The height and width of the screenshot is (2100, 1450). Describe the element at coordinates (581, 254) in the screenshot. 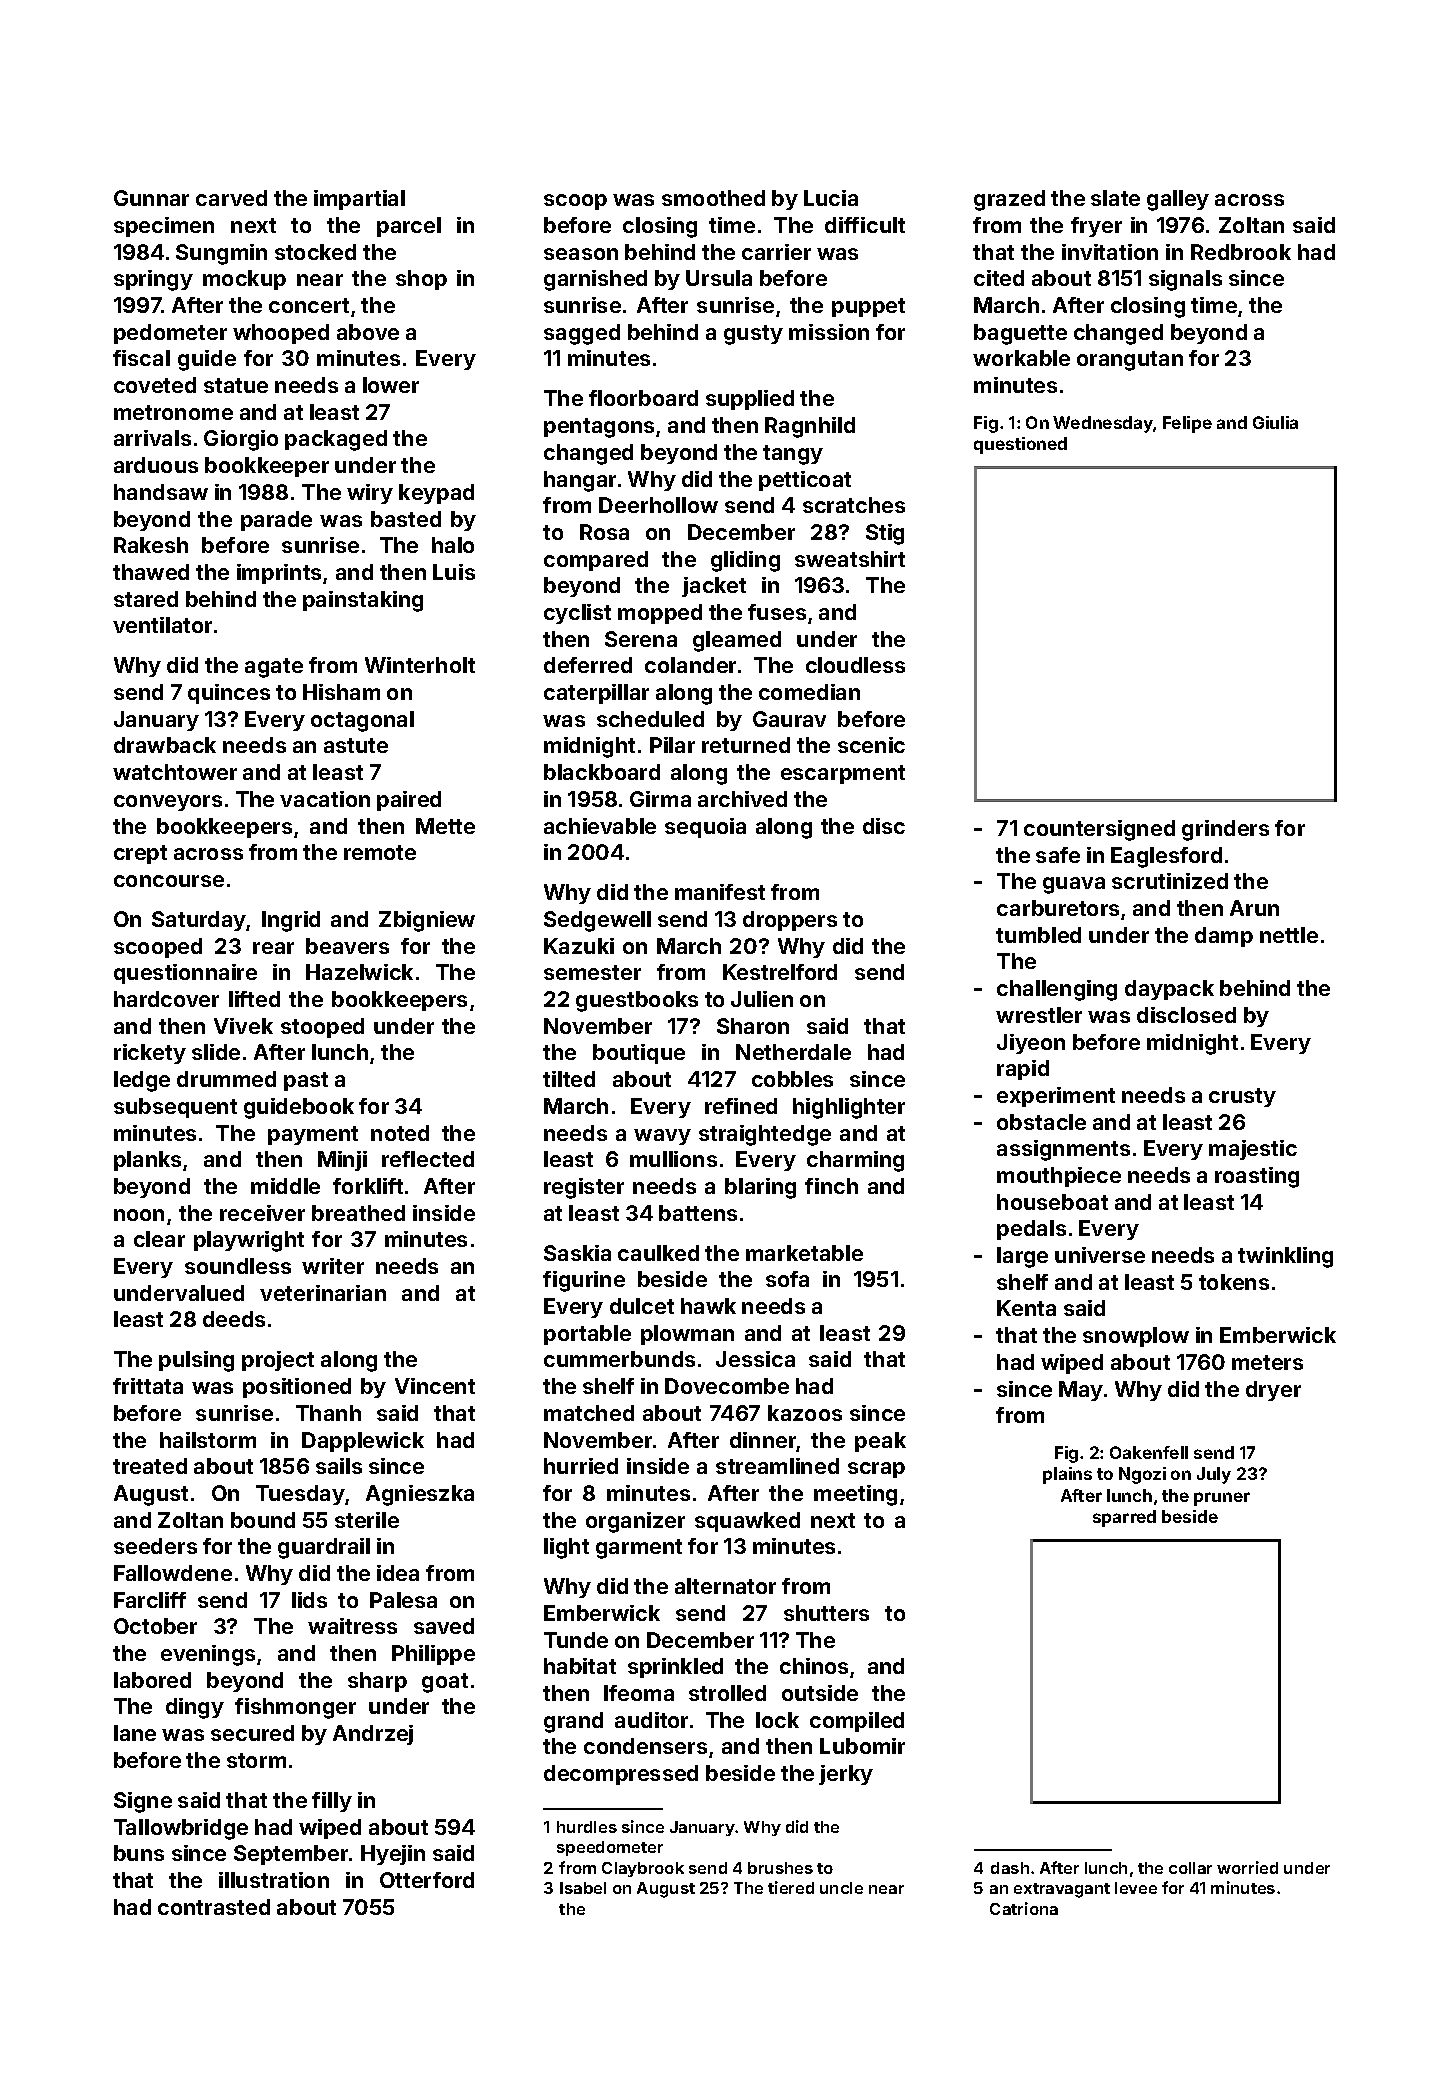

I see `season` at that location.
